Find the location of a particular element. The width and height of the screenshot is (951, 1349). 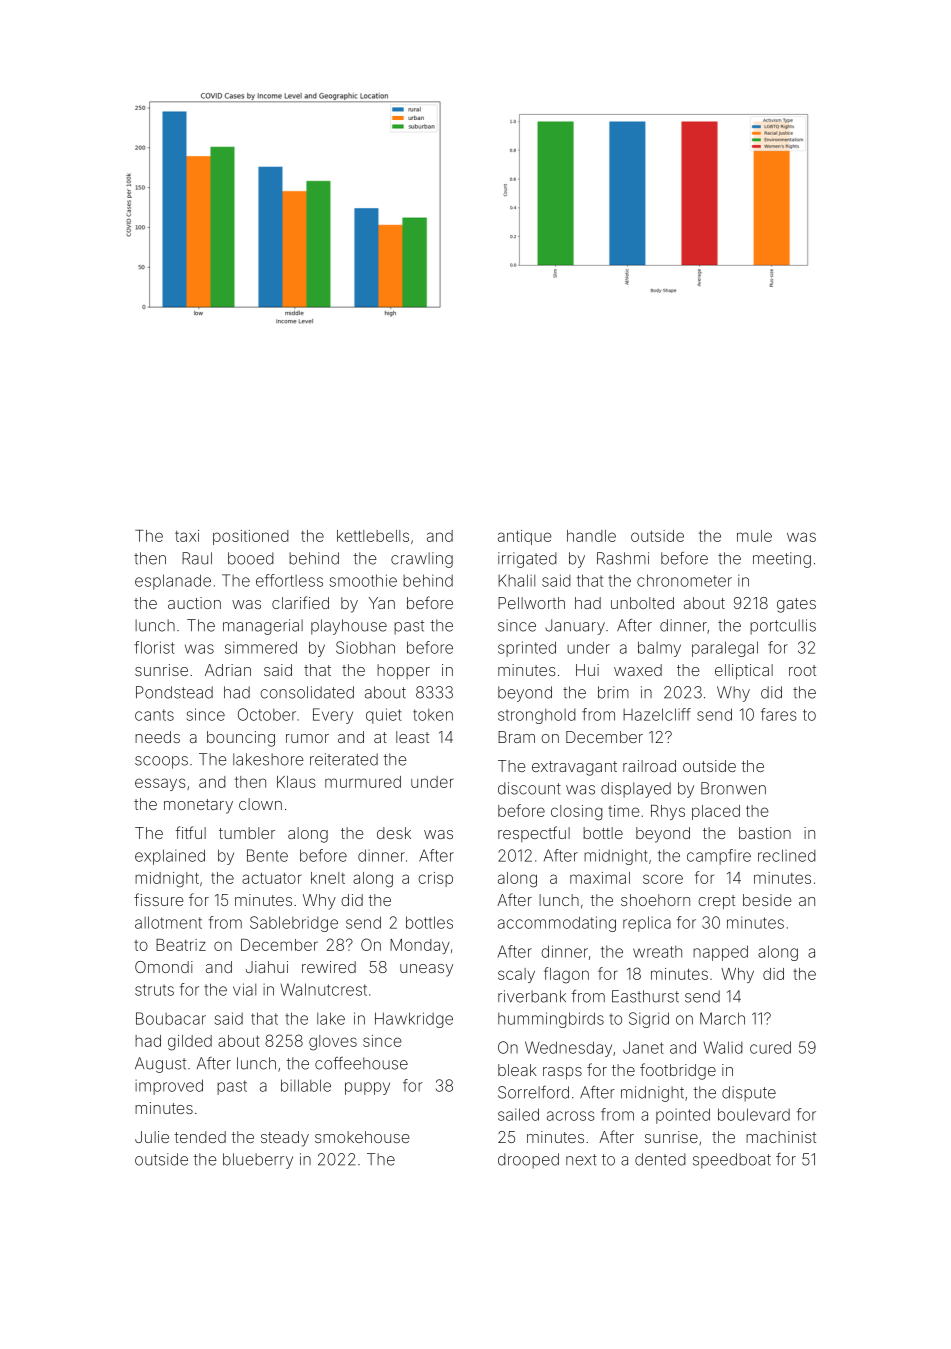

speedboat is located at coordinates (732, 1161).
